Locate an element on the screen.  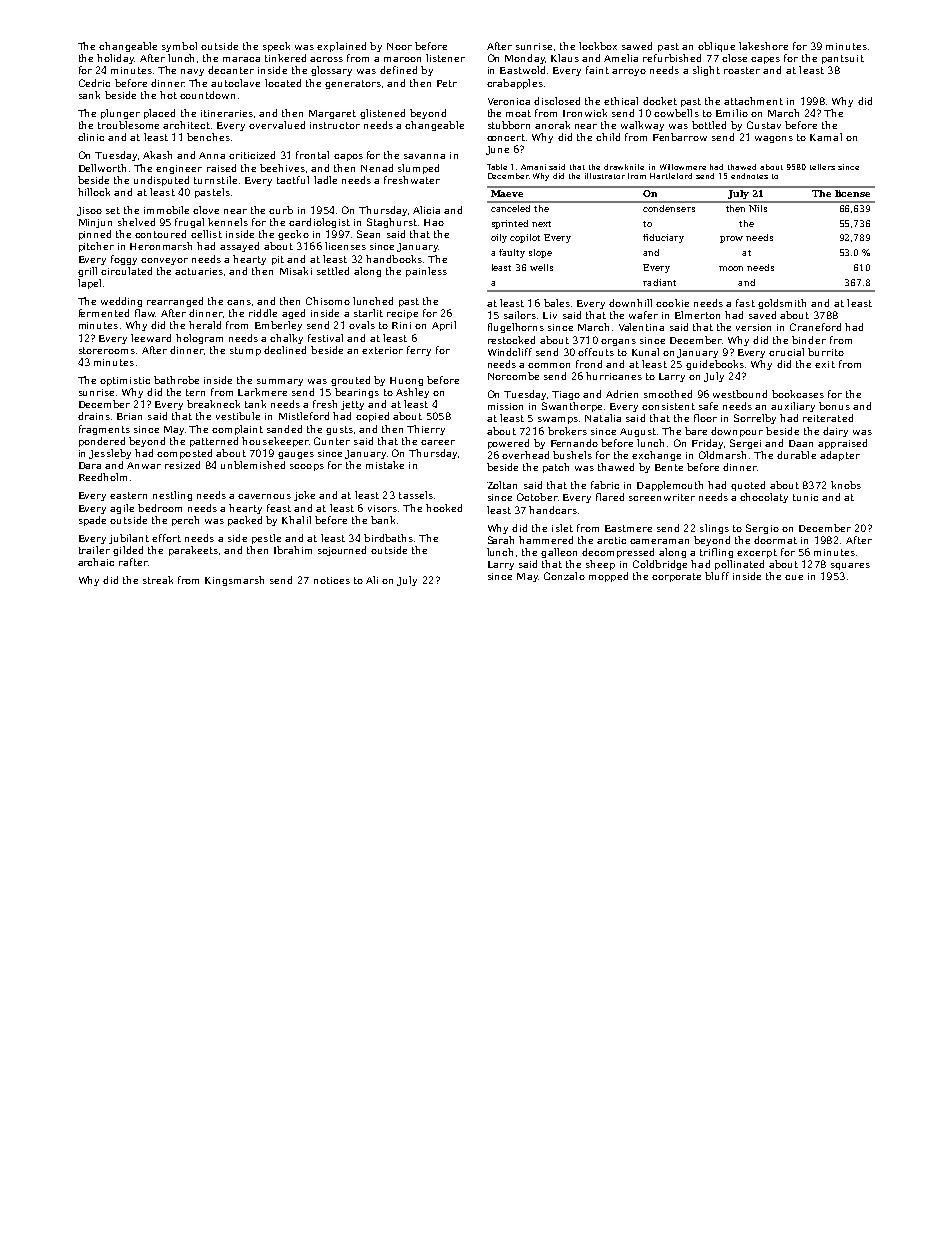
pestle is located at coordinates (266, 539).
